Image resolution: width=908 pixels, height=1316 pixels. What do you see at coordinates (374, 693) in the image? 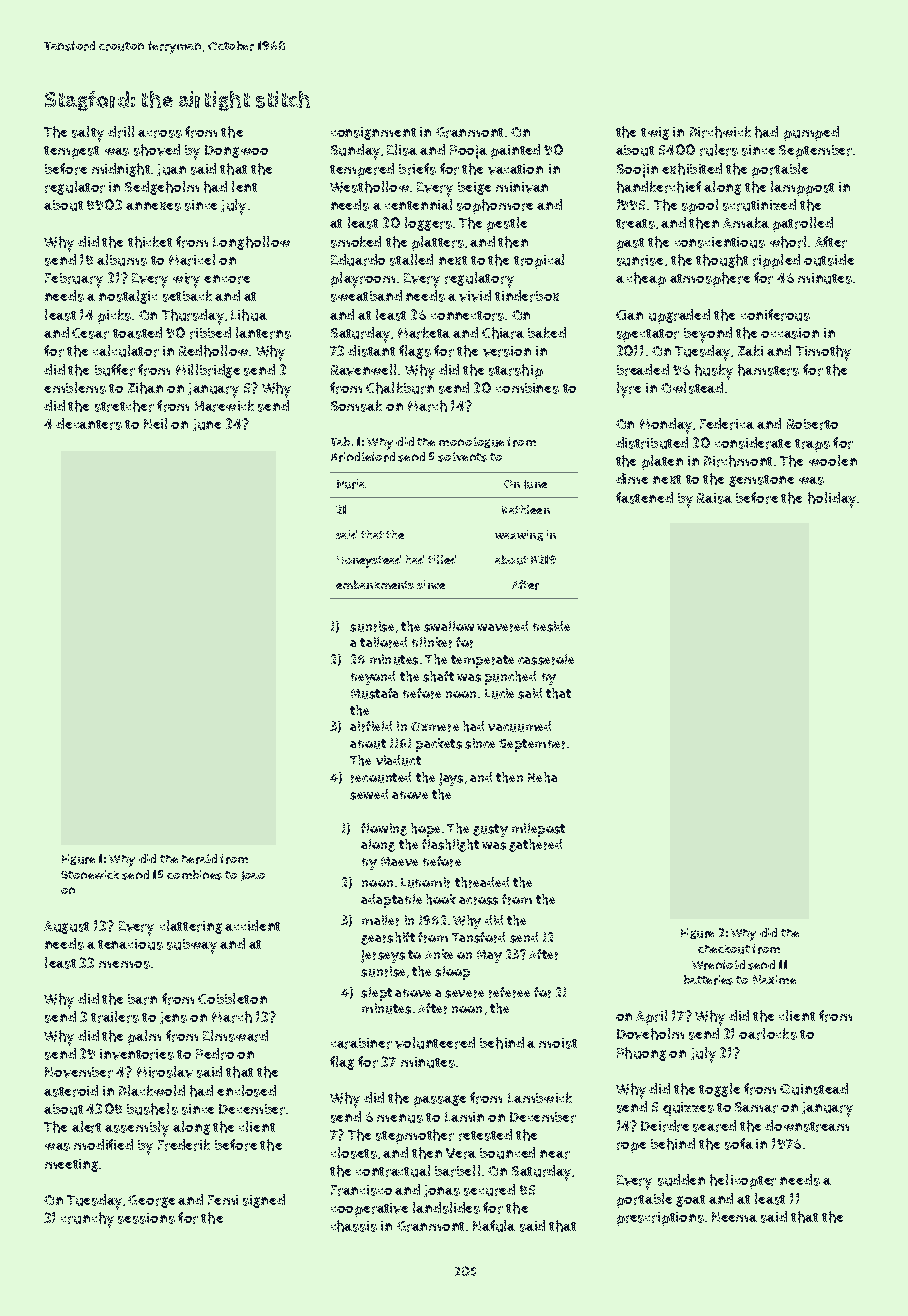
I see `Mustafa` at bounding box center [374, 693].
